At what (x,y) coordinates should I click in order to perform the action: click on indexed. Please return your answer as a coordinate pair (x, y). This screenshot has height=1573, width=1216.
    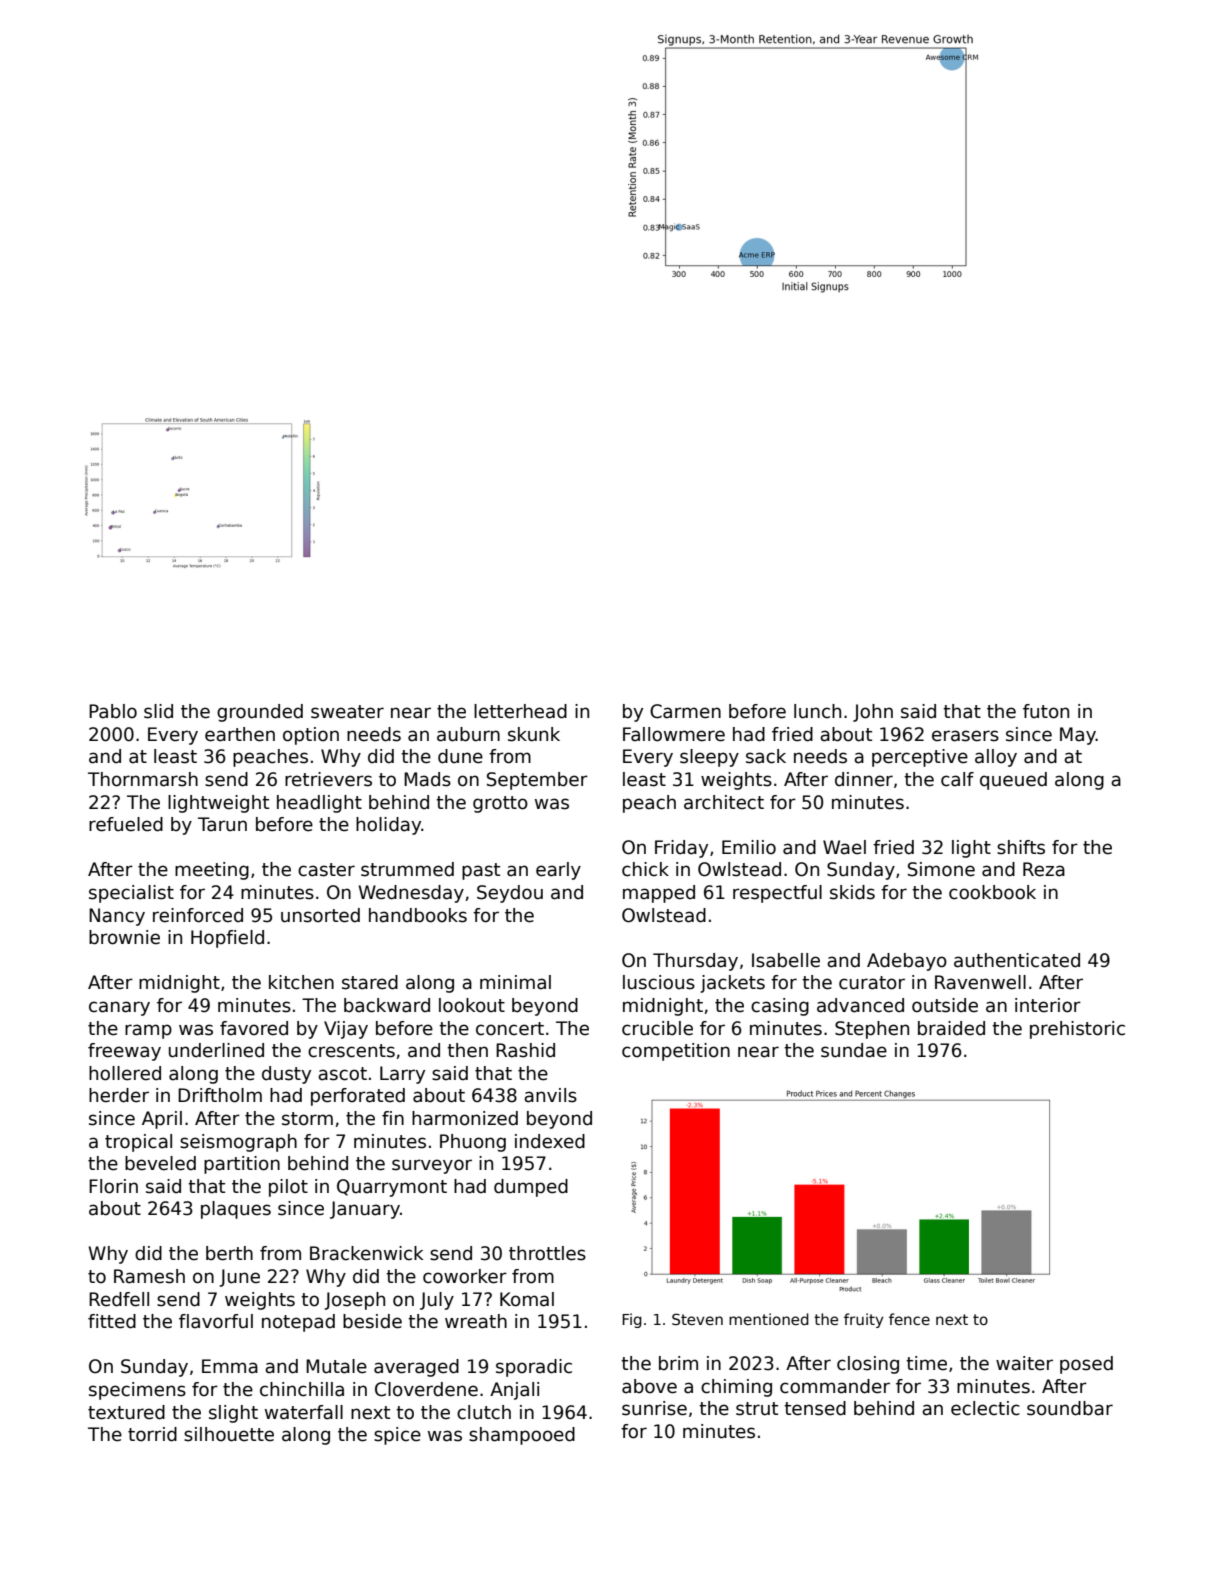
    Looking at the image, I should click on (550, 1141).
